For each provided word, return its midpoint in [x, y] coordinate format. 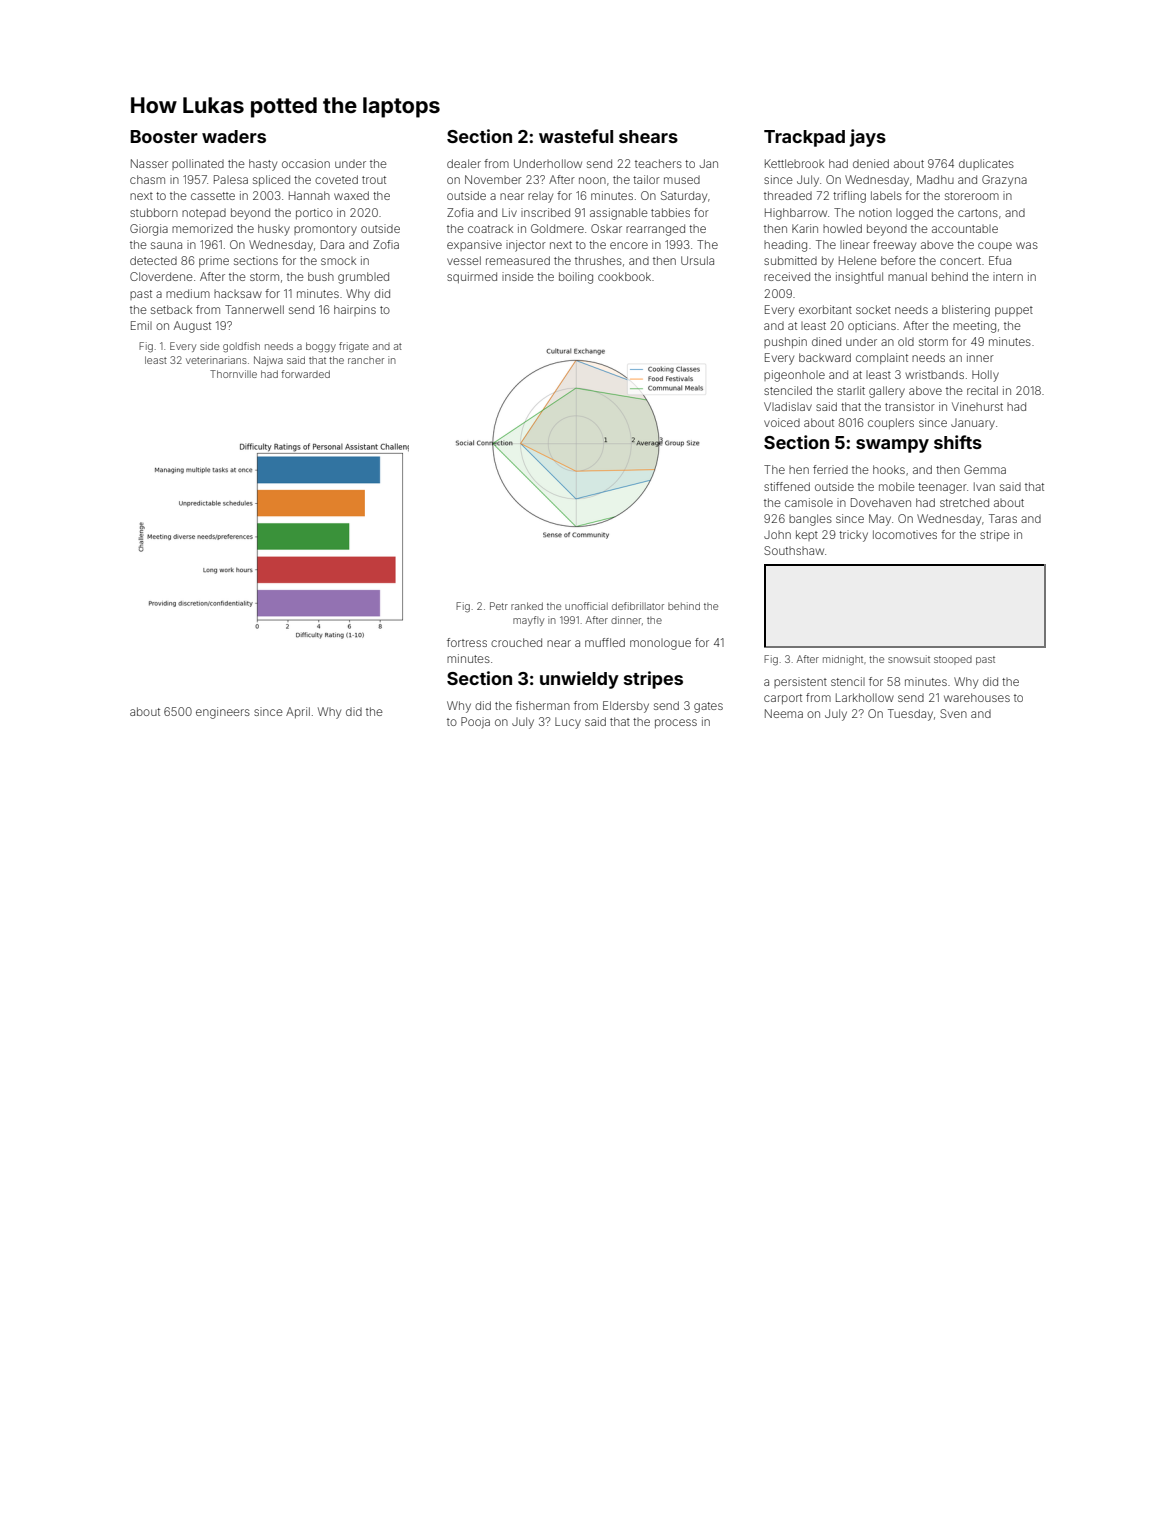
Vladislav [788, 406]
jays [868, 138]
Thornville [233, 374]
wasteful [576, 136]
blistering [966, 311]
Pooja [475, 722]
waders [234, 136]
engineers [223, 713]
